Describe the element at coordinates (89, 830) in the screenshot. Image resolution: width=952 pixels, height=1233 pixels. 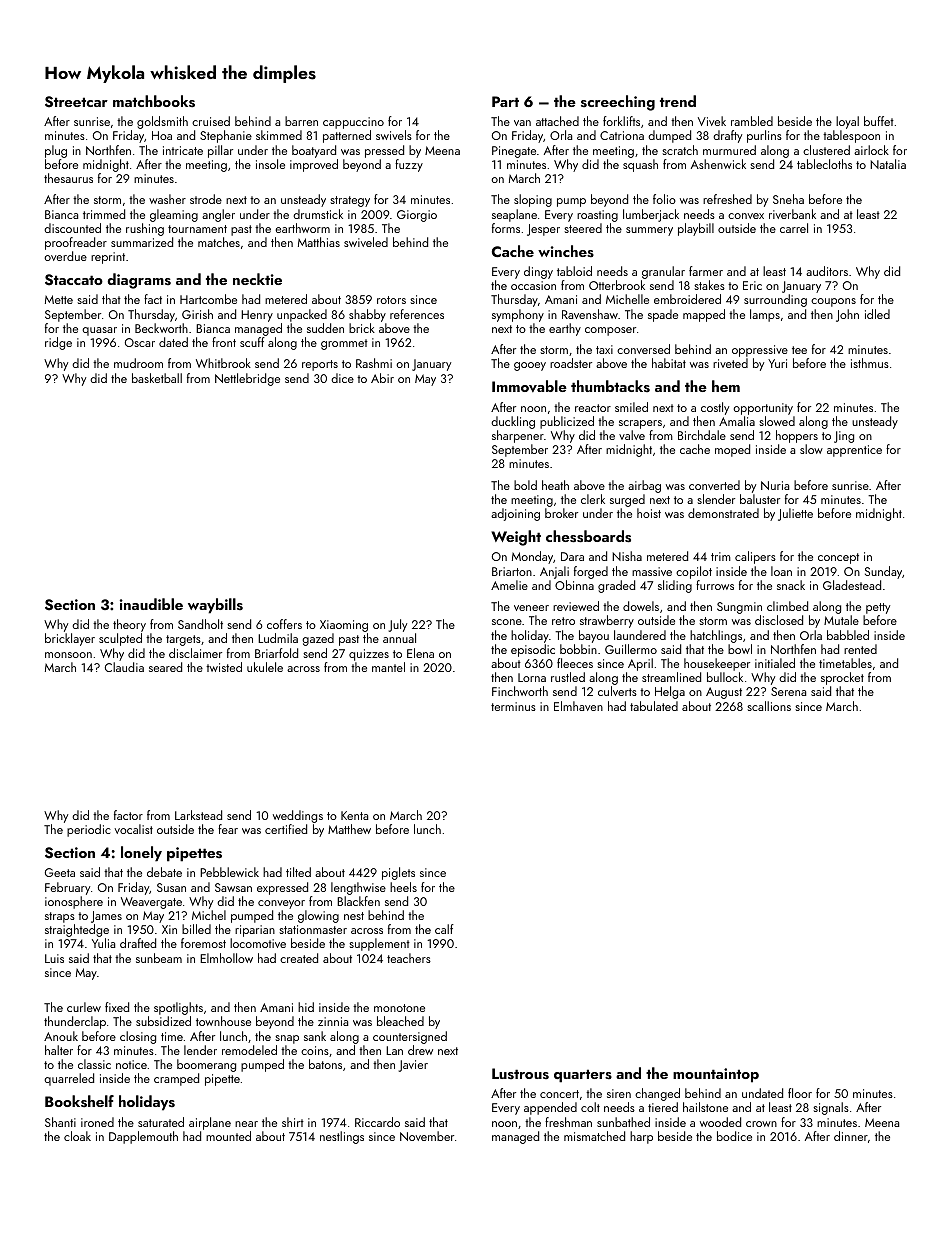
I see `periodic` at that location.
